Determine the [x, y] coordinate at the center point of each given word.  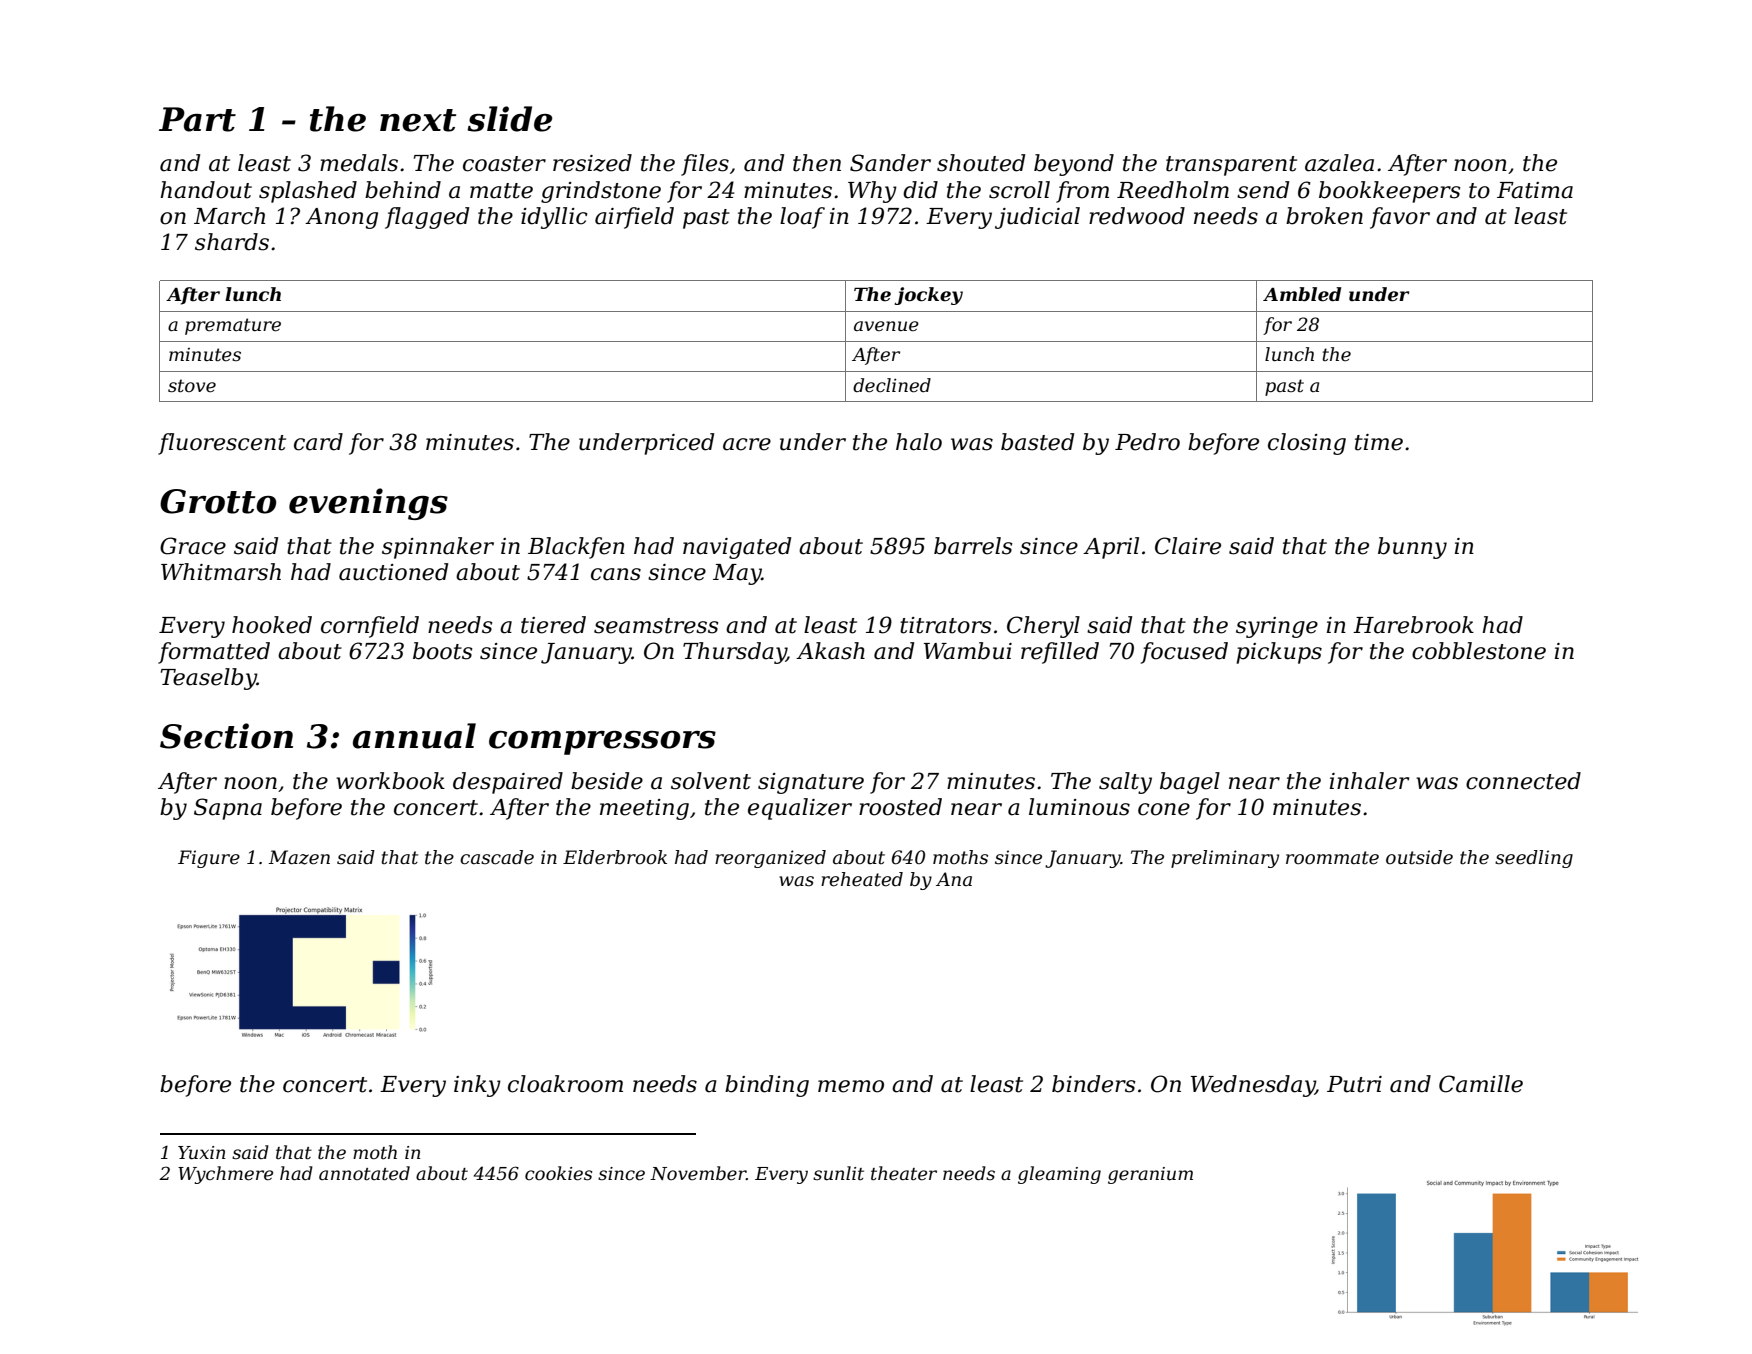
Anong [341, 218]
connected [1523, 781]
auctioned [393, 572]
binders [1094, 1084]
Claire [1188, 546]
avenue [886, 326]
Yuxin [202, 1152]
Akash [830, 651]
